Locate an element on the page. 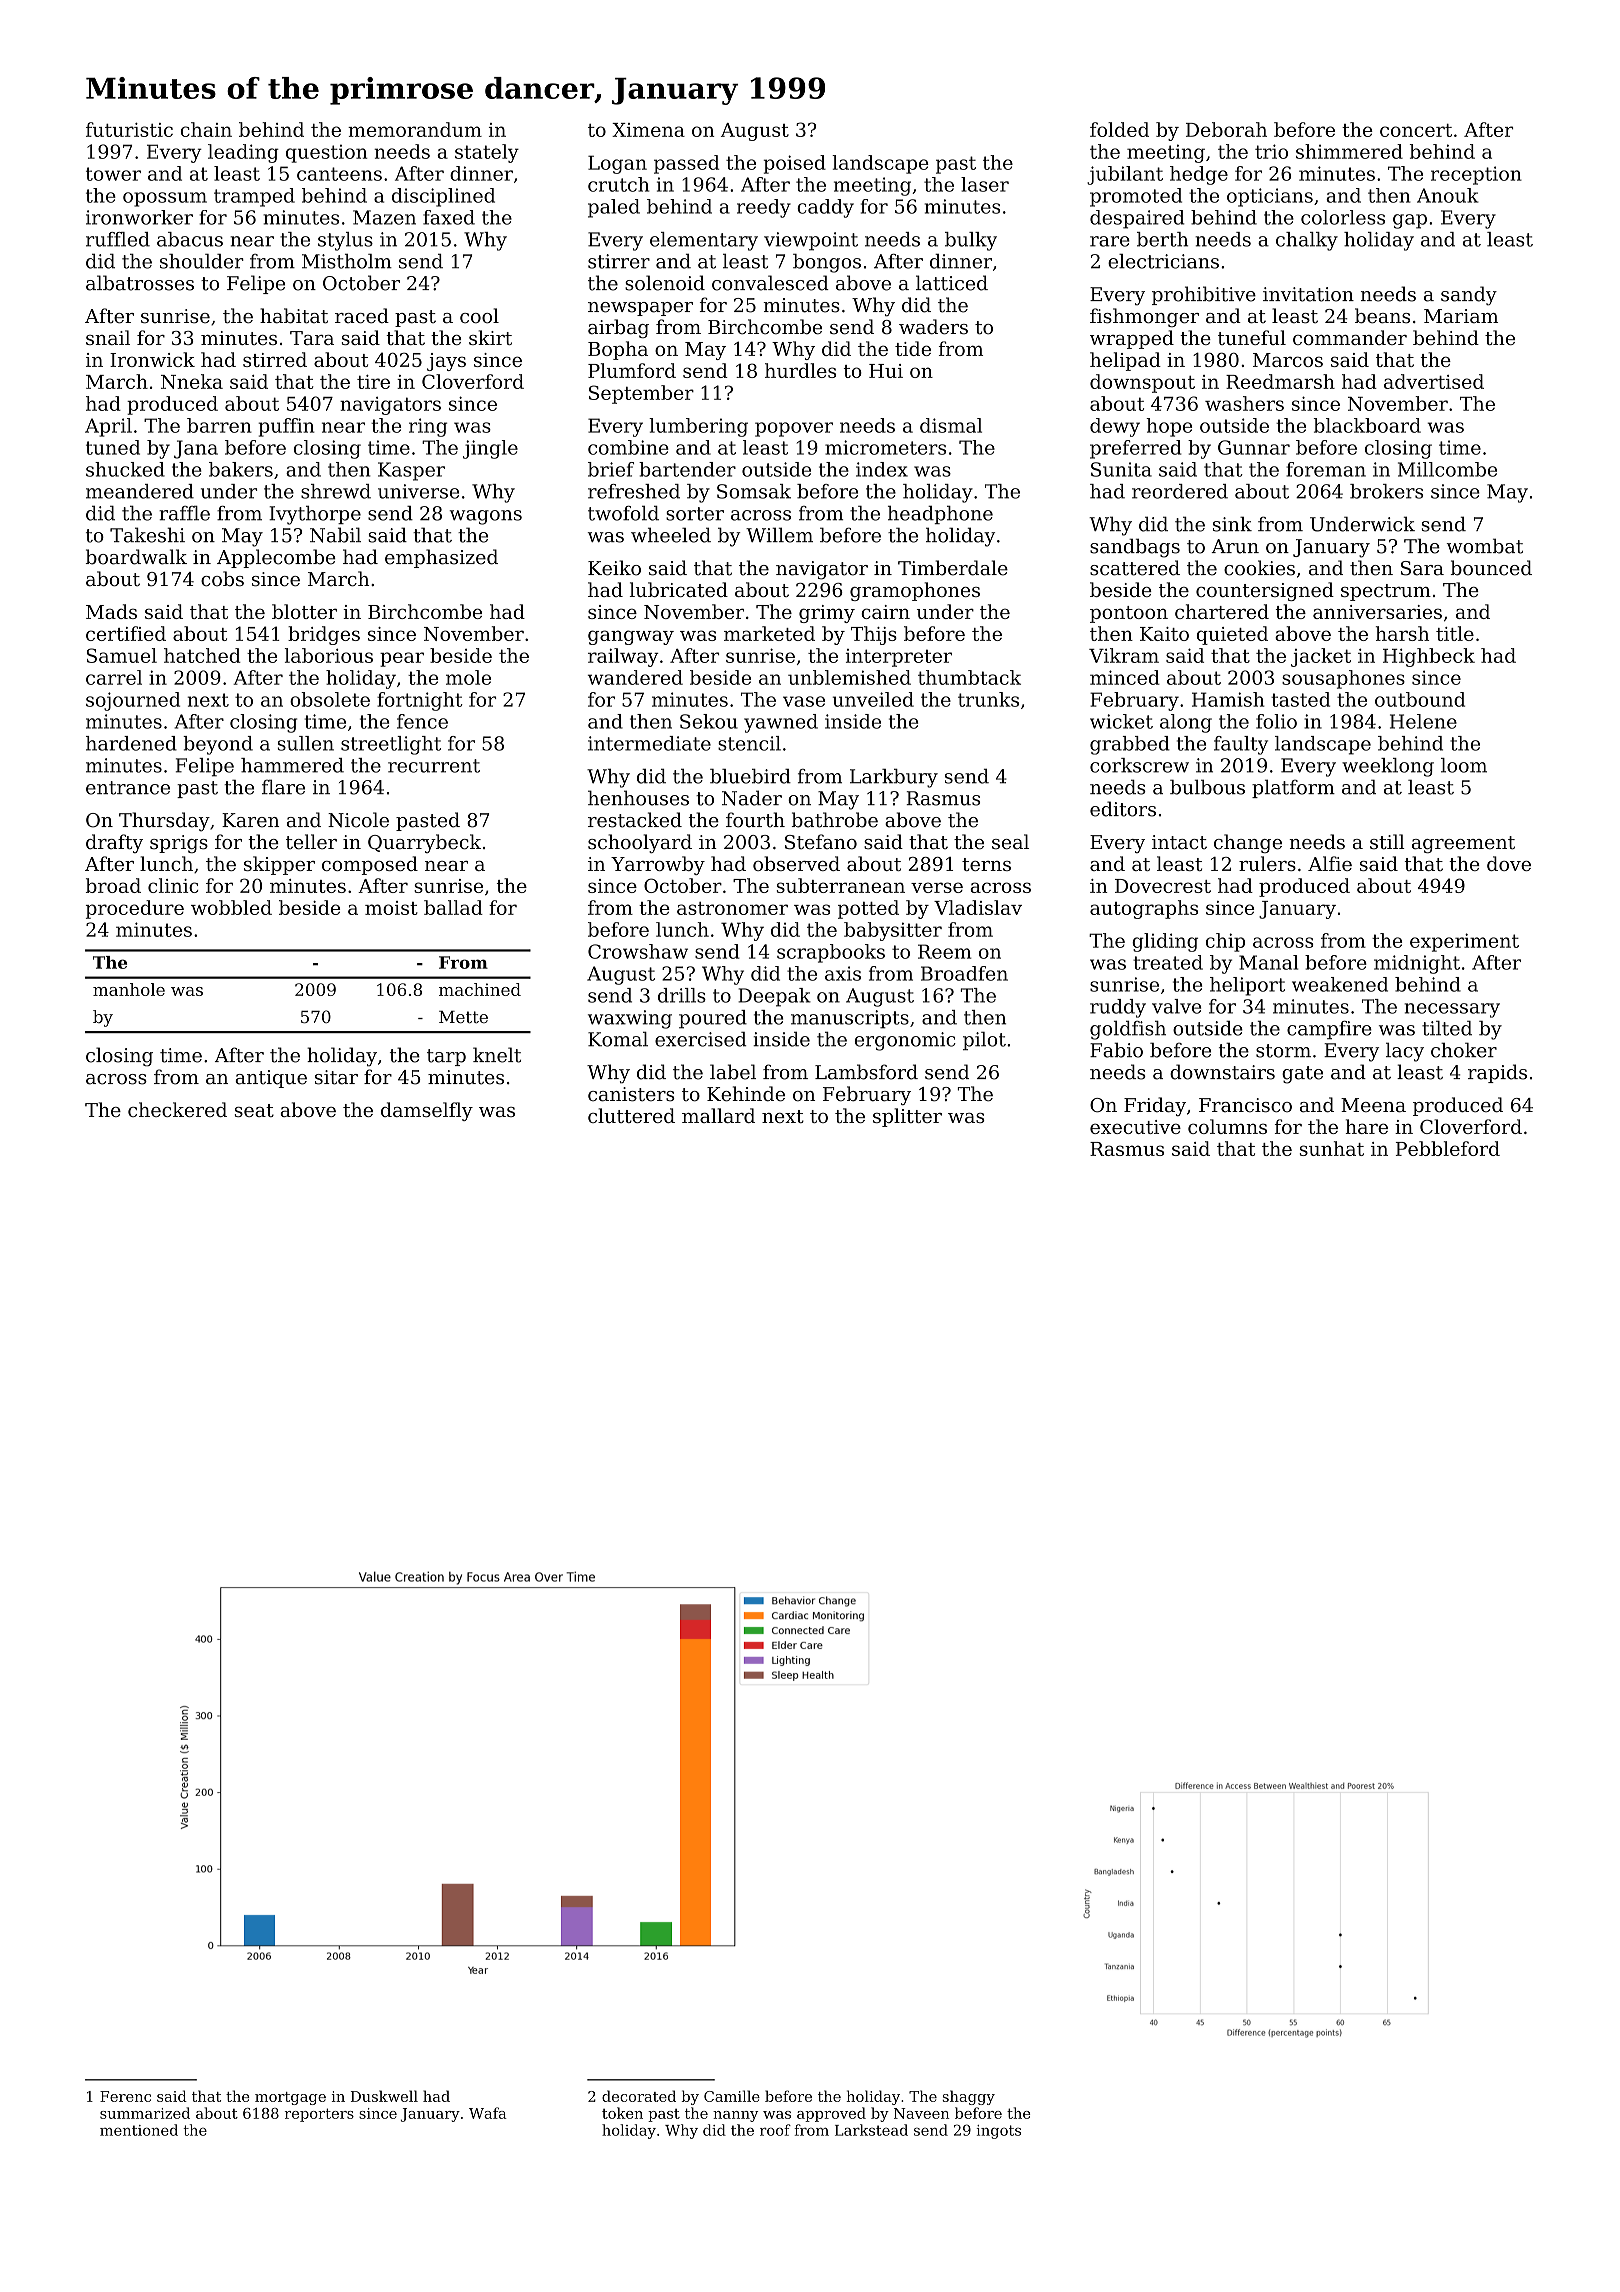 This image has height=2292, width=1620. reporters is located at coordinates (319, 2115).
